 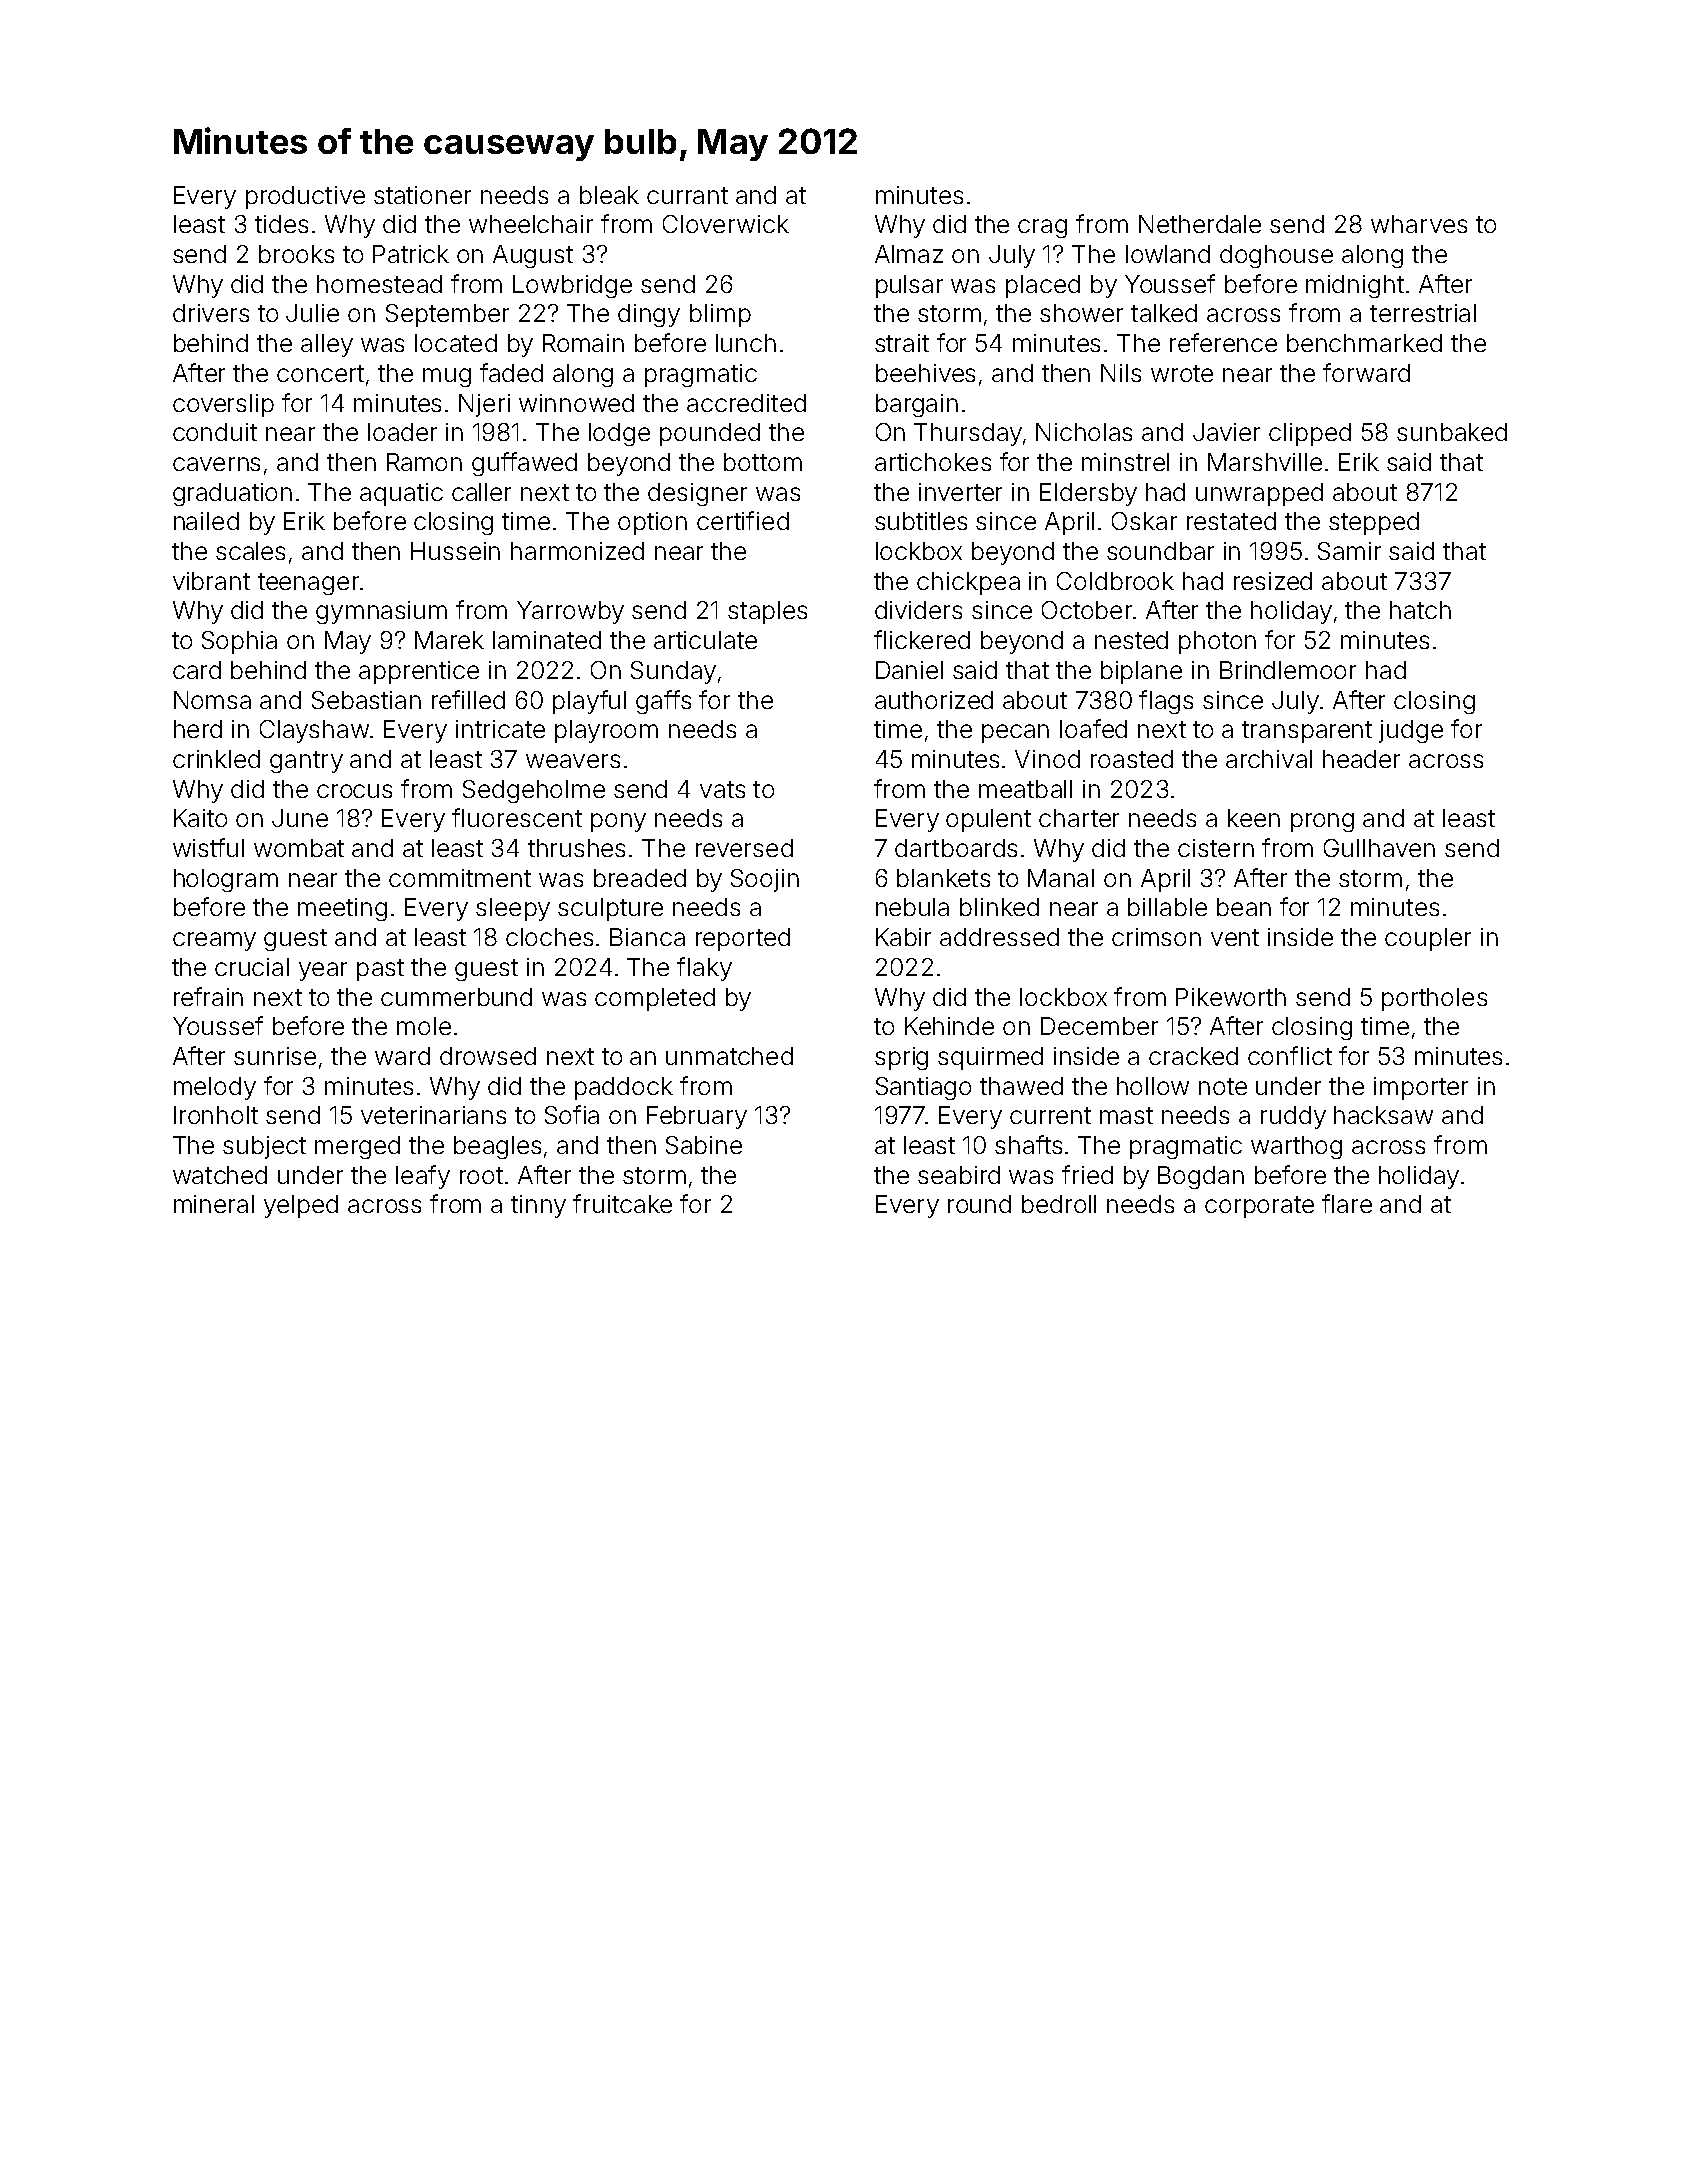 What do you see at coordinates (250, 551) in the screenshot?
I see `scales` at bounding box center [250, 551].
